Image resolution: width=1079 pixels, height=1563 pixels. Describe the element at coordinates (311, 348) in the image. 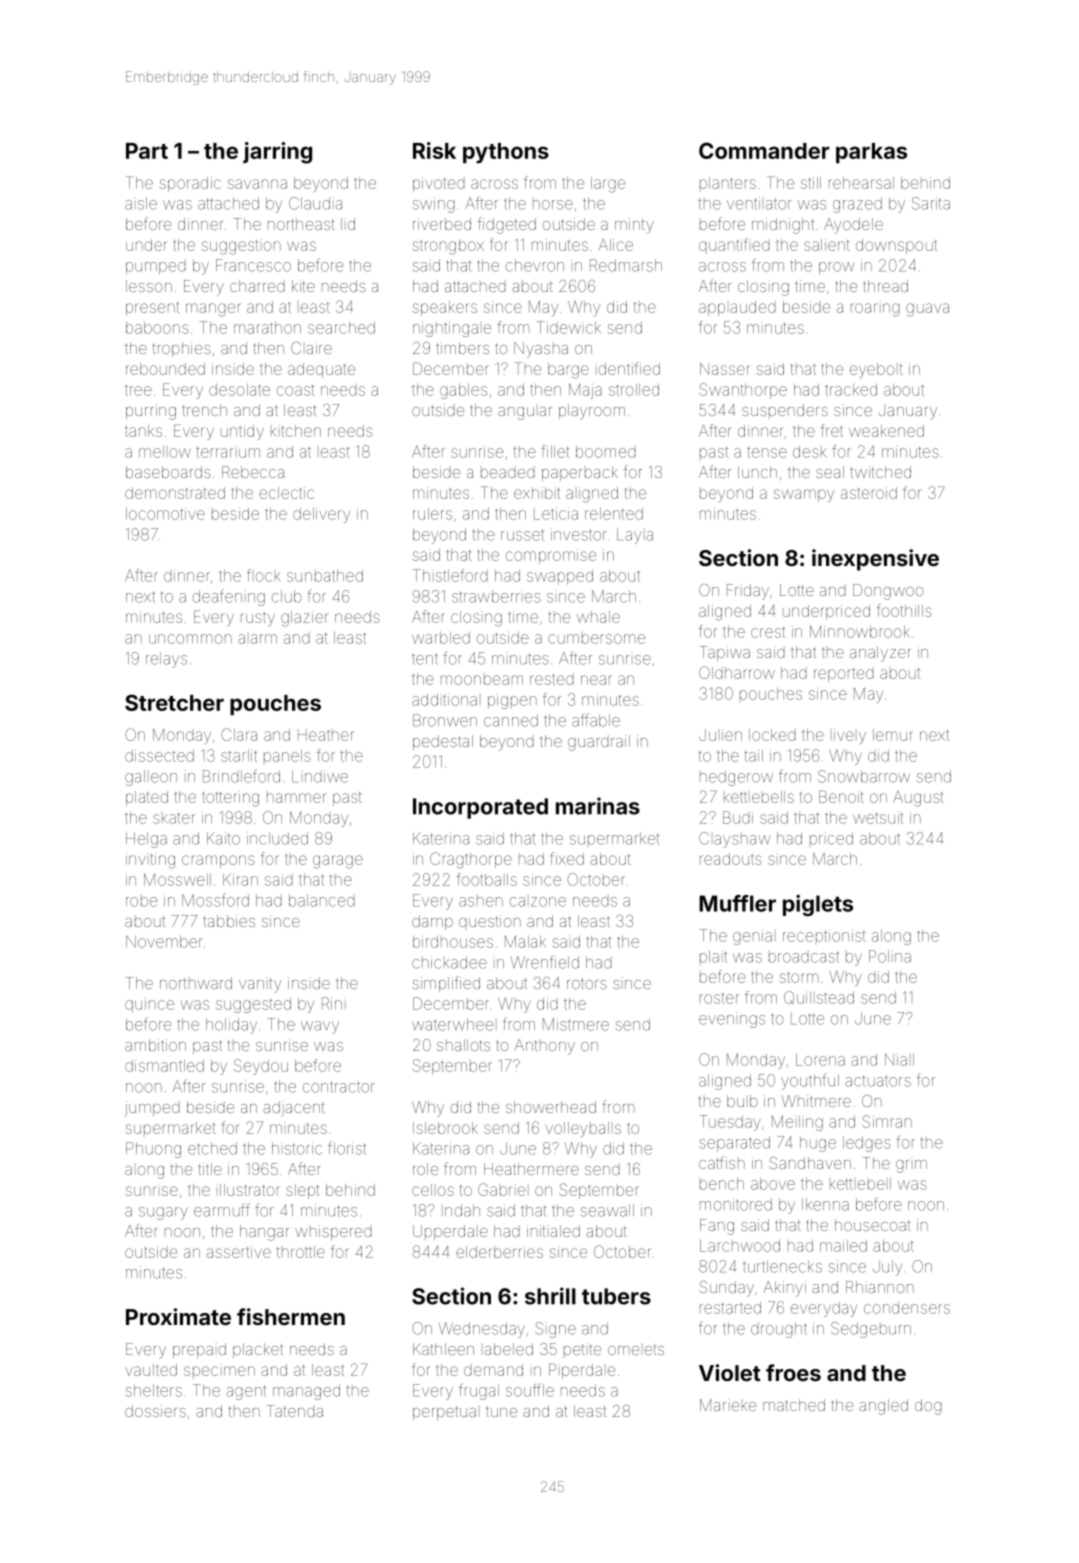

I see `Claire` at that location.
